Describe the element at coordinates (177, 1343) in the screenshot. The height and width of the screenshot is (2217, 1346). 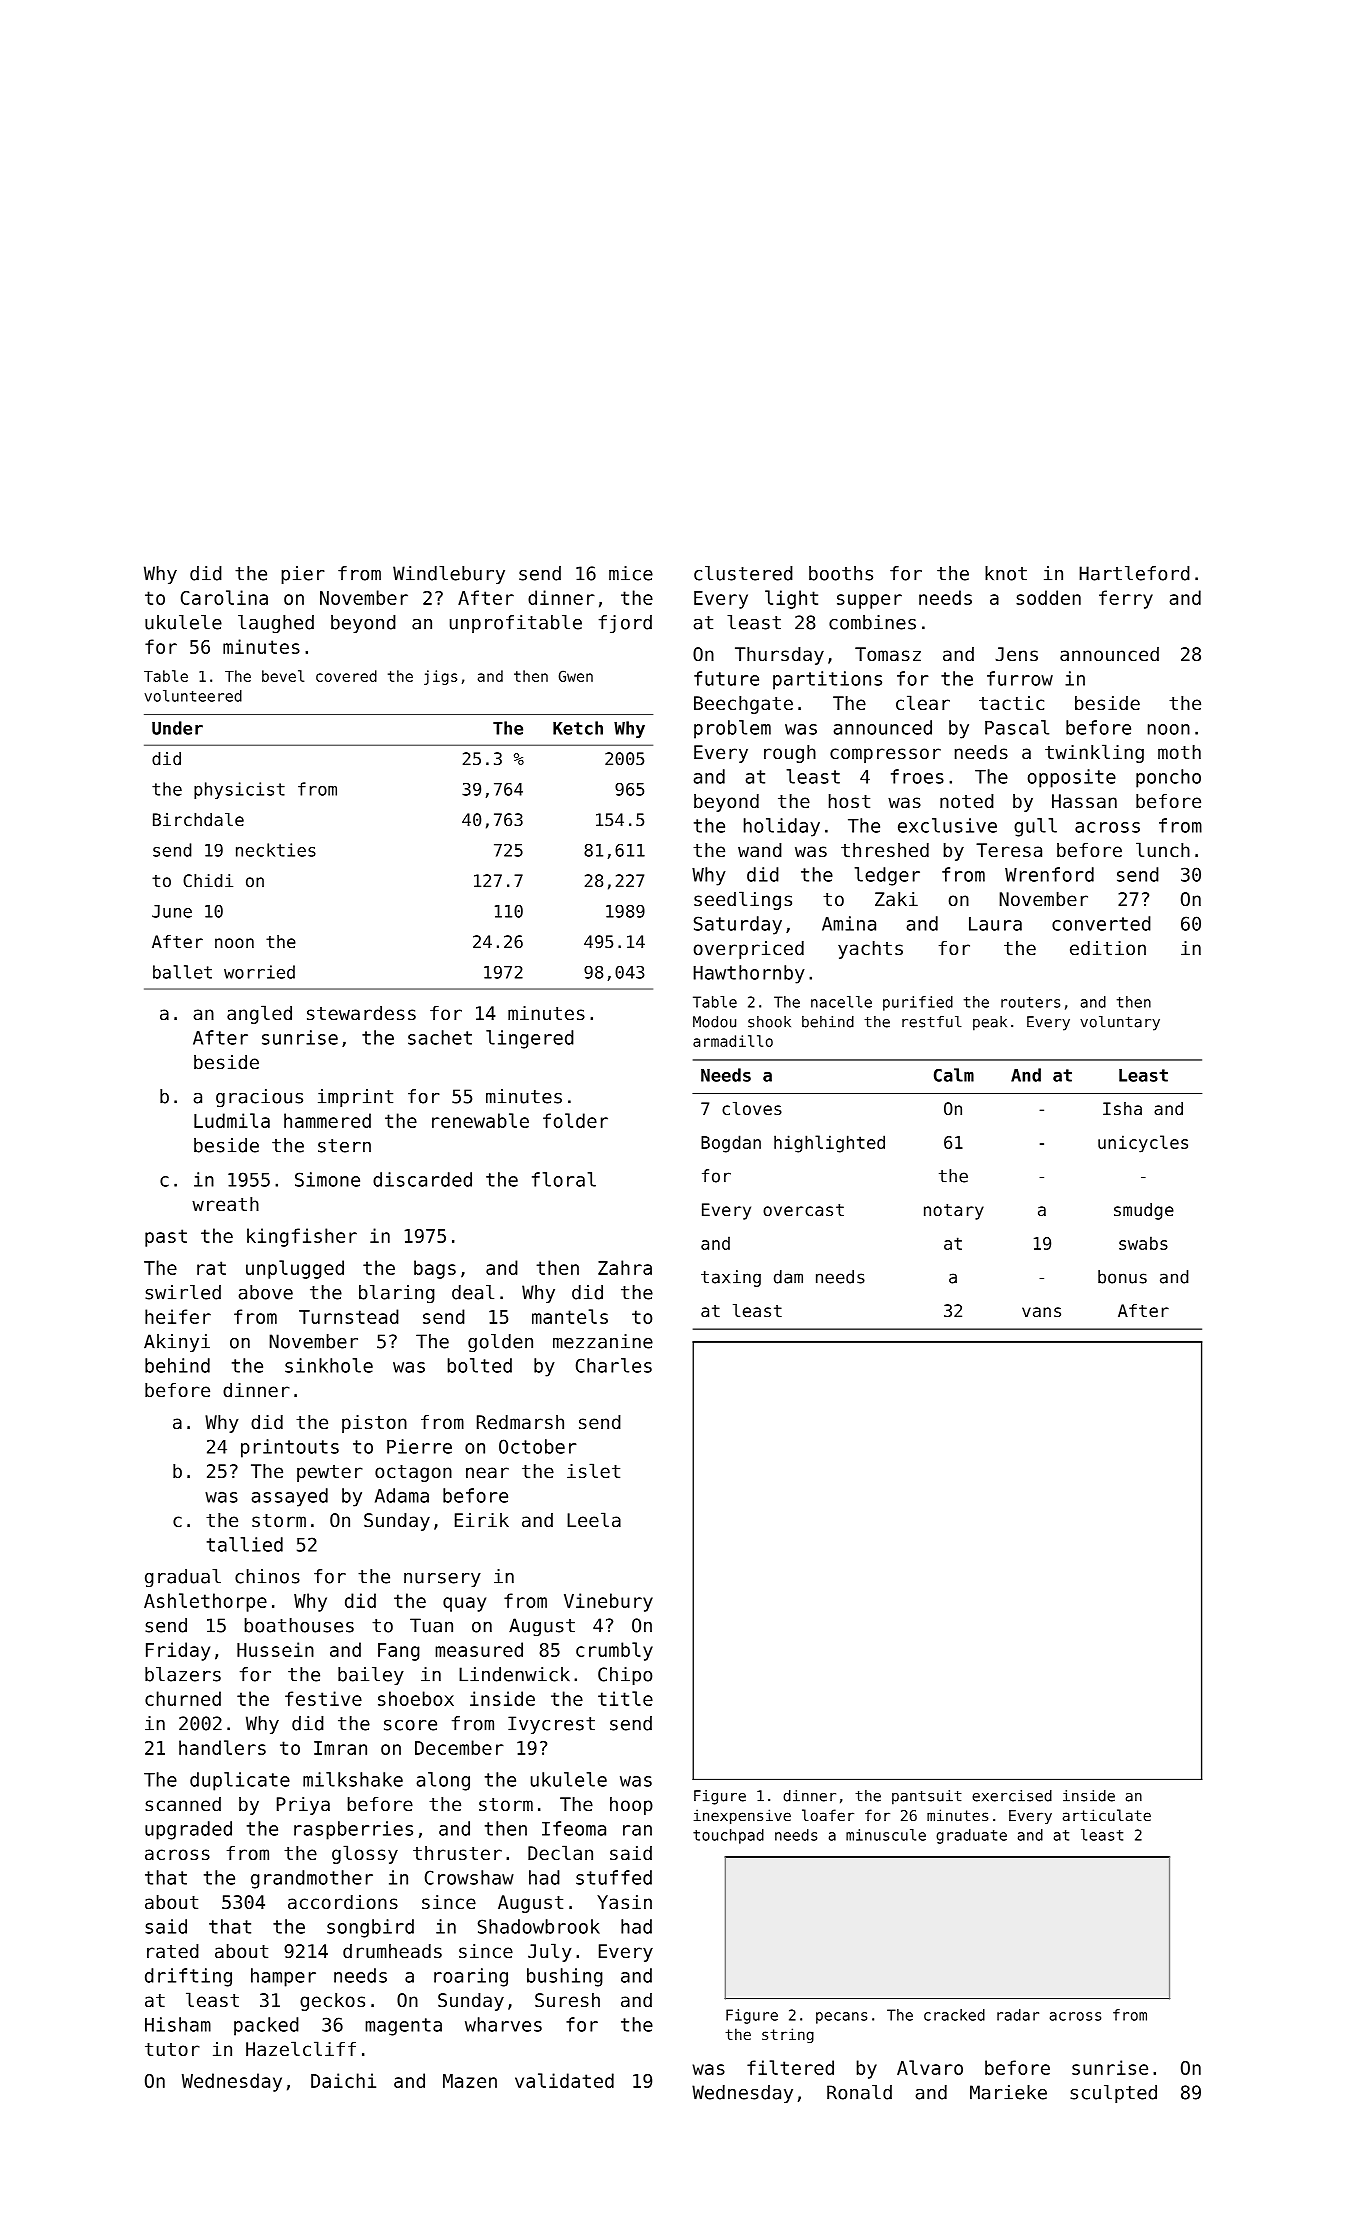
I see `Akinyi` at that location.
